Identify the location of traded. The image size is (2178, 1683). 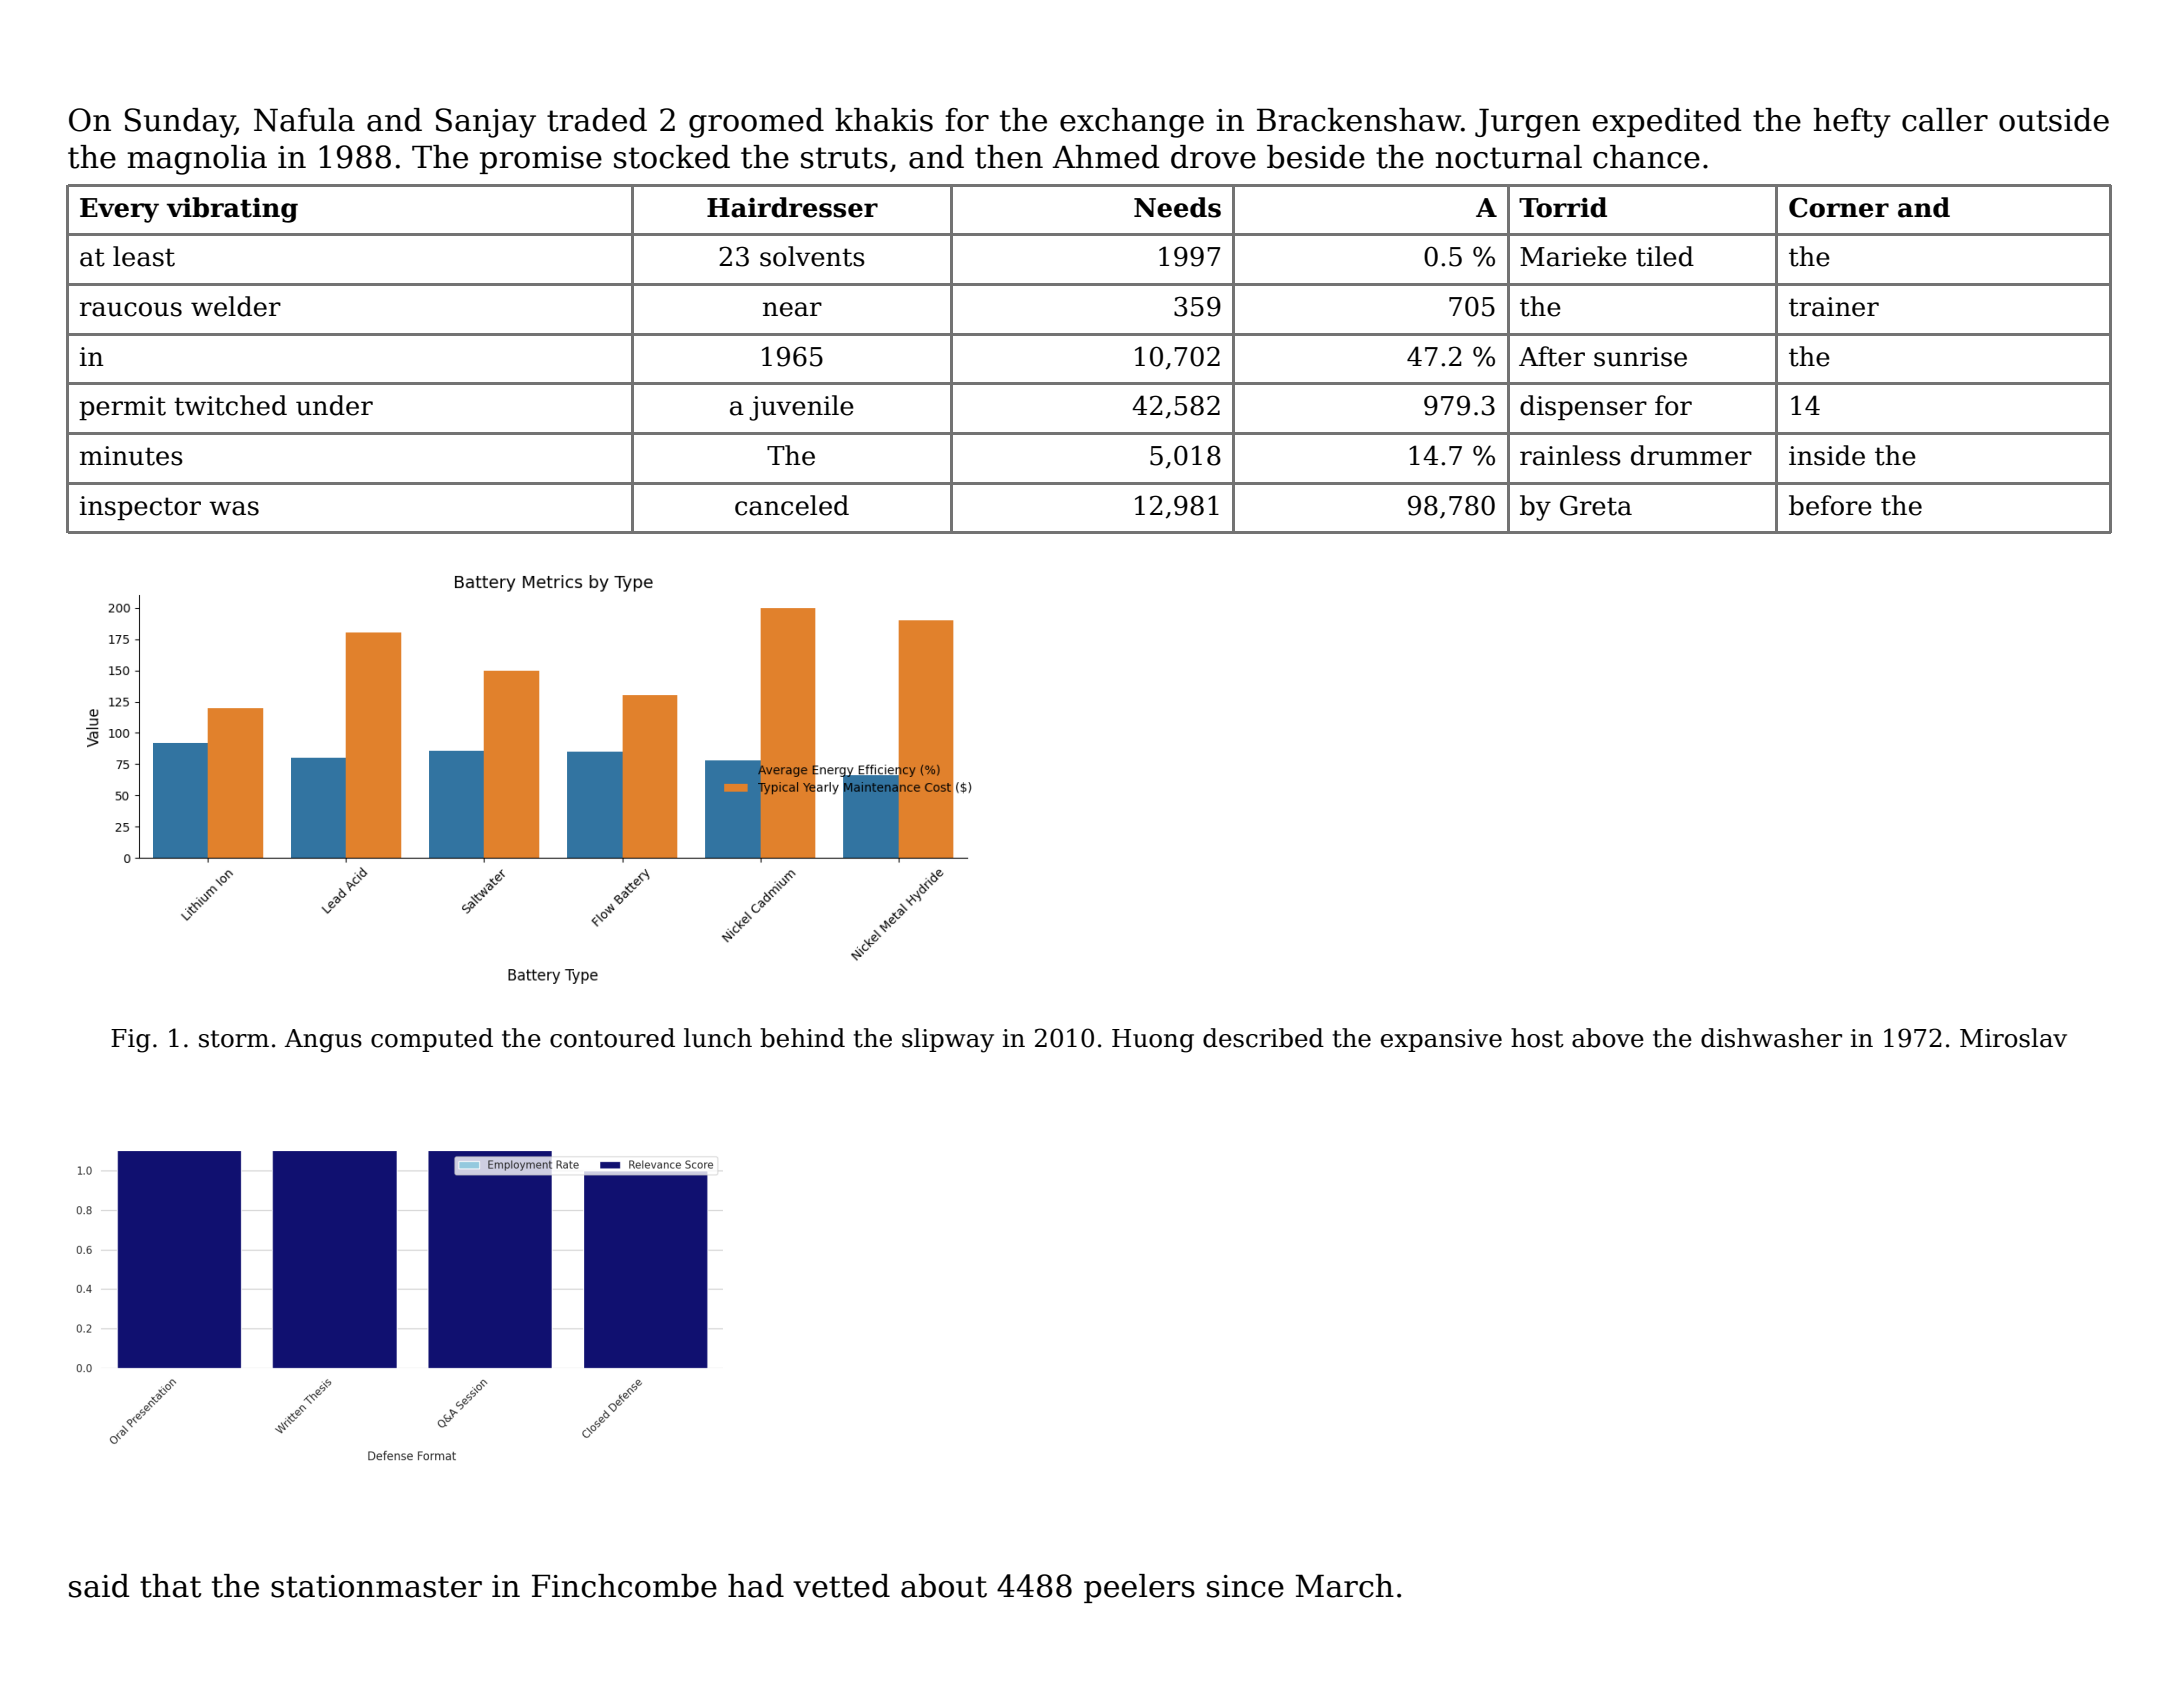
(597, 120).
